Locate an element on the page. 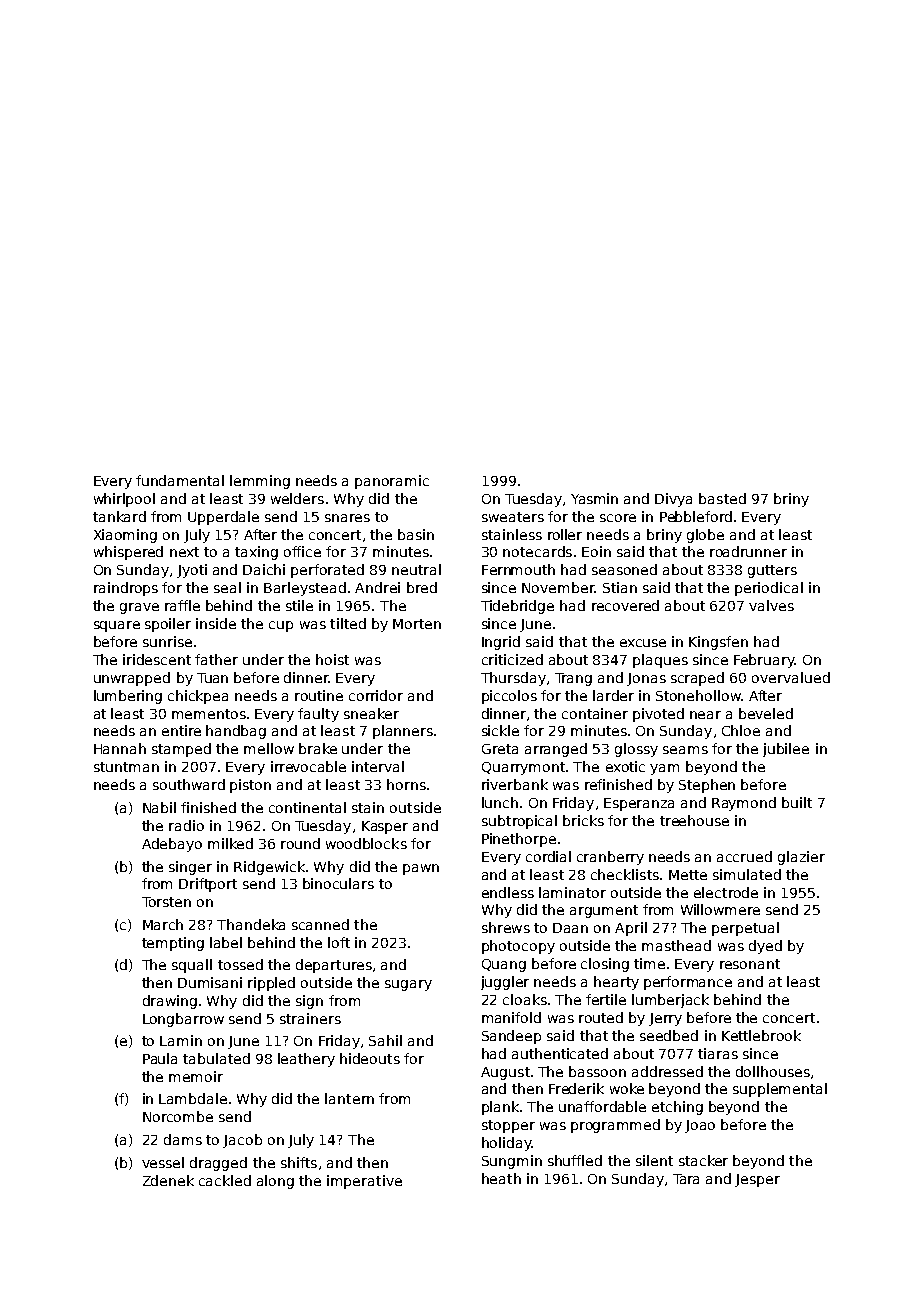  panoramic is located at coordinates (392, 482).
